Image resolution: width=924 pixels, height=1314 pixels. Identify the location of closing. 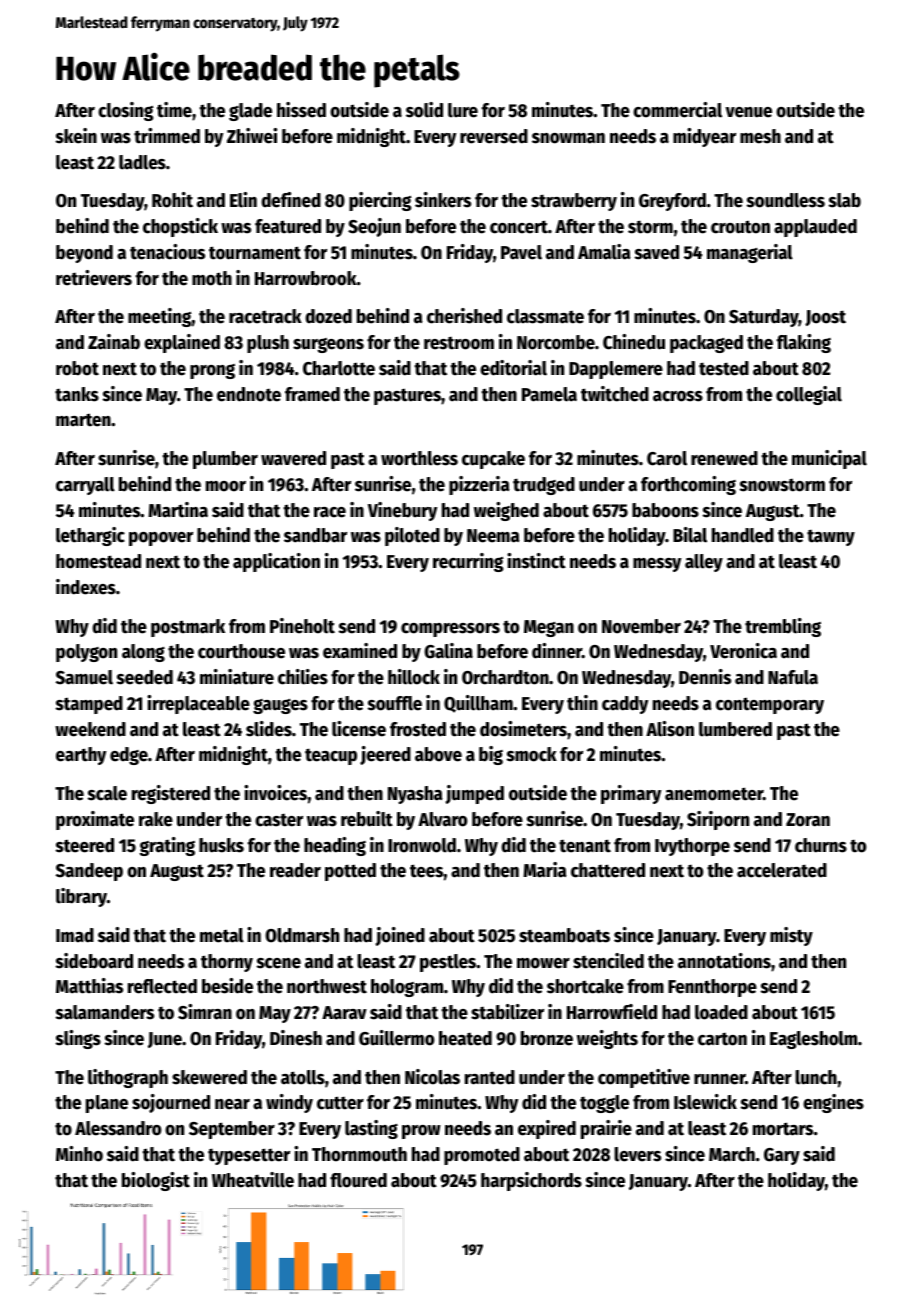
(126, 111).
